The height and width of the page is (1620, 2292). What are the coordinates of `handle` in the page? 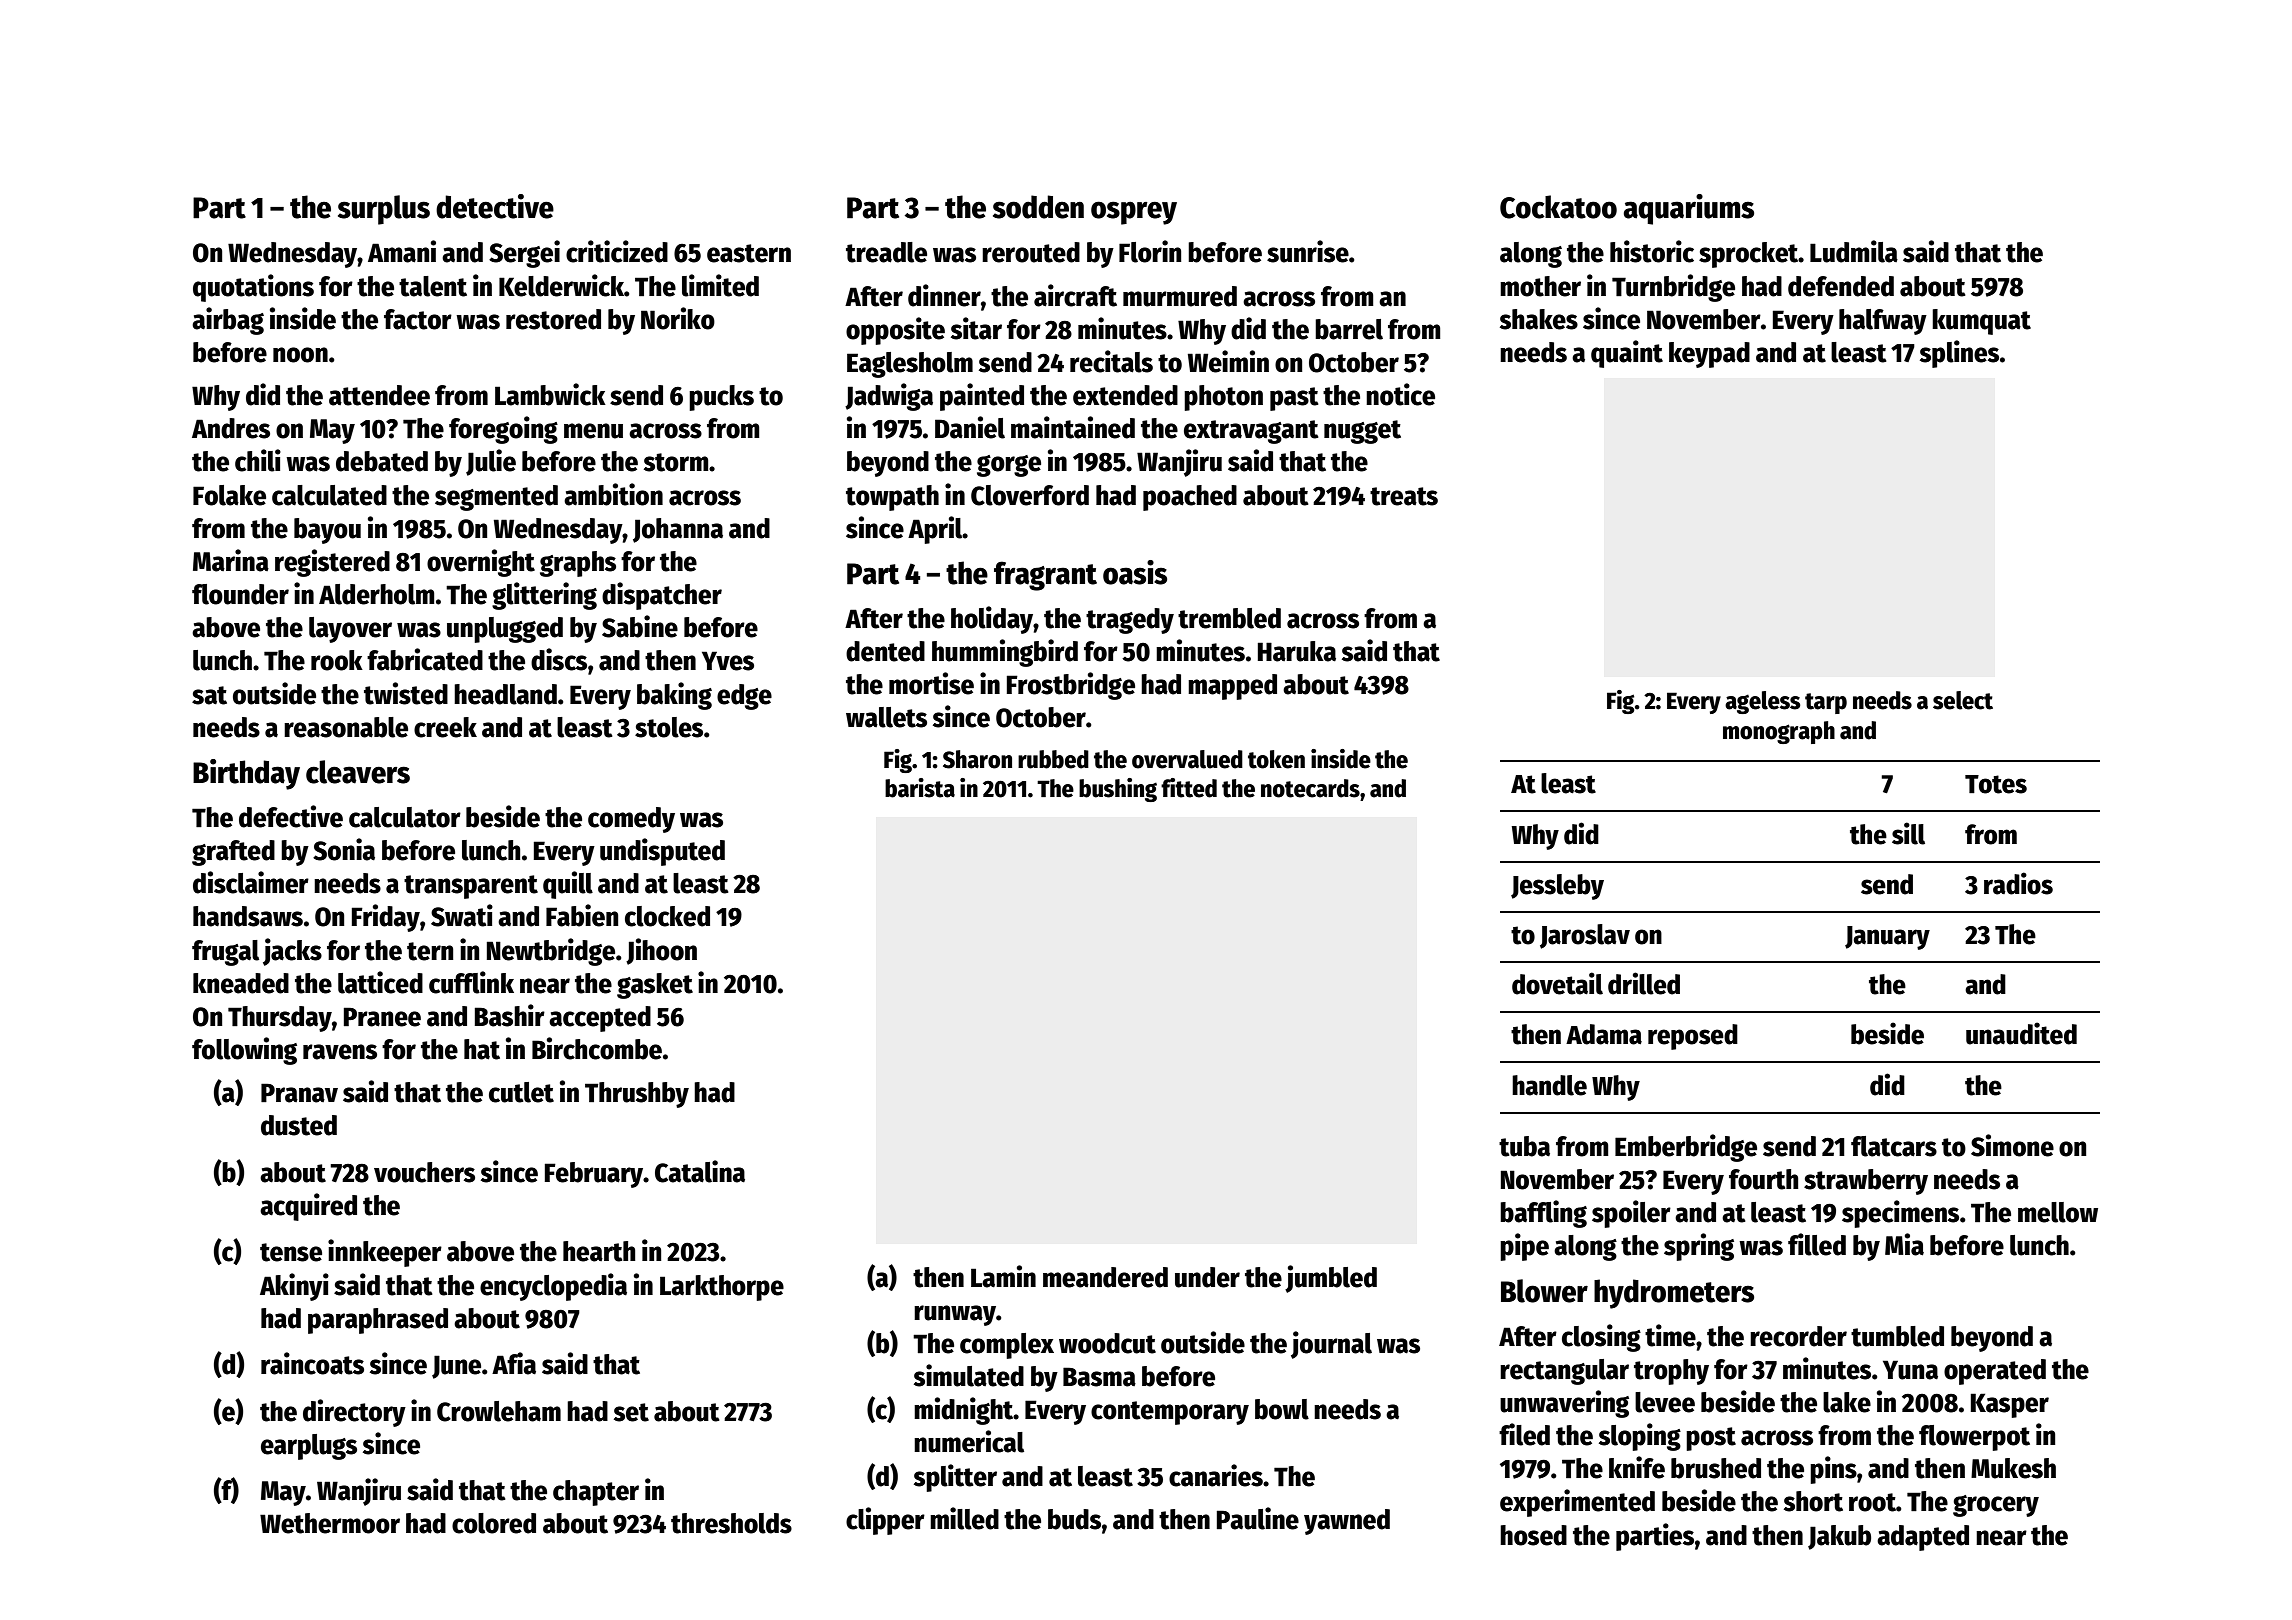 It's located at (1549, 1085).
